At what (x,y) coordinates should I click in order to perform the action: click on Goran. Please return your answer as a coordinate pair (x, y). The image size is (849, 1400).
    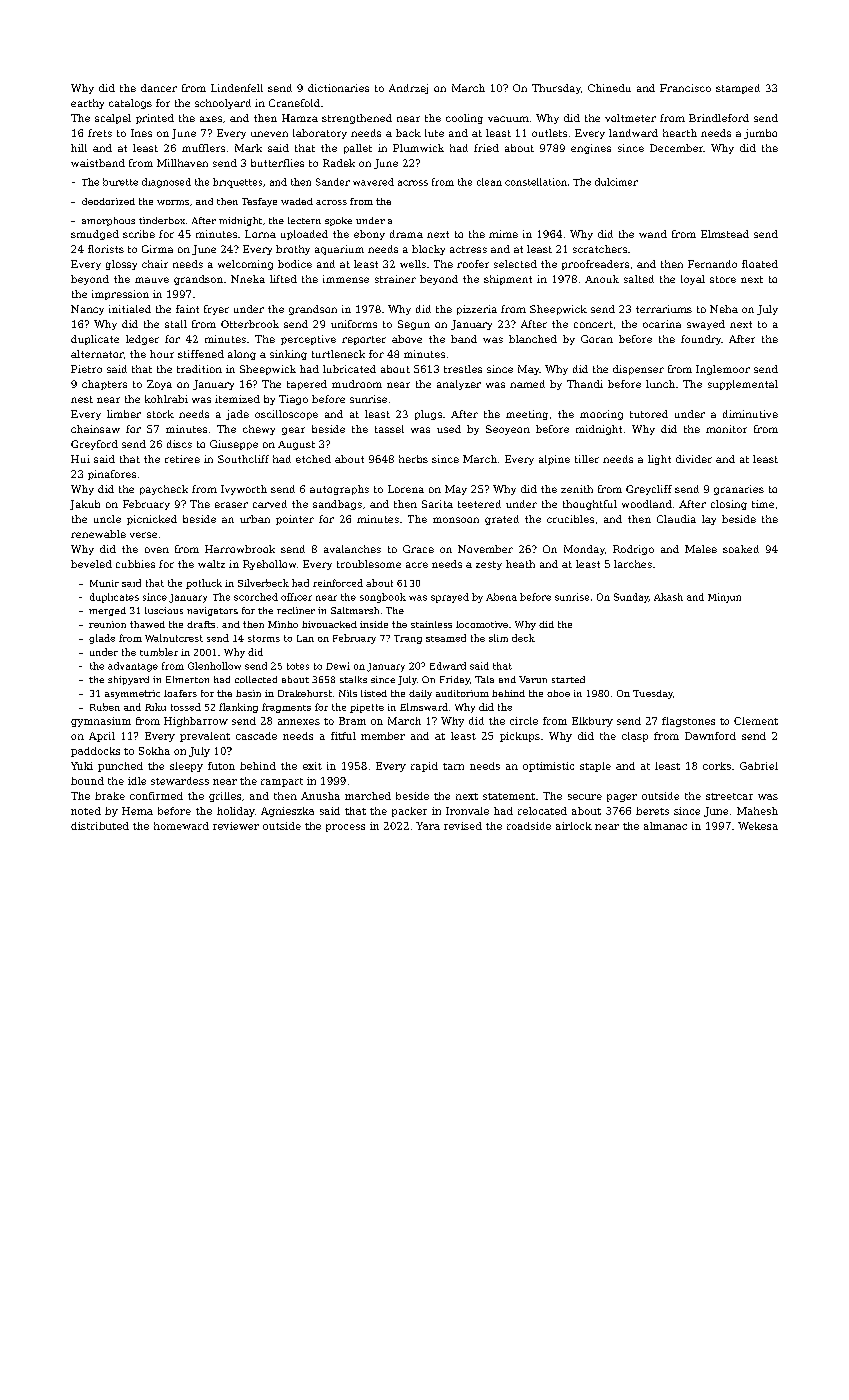
    Looking at the image, I should click on (597, 339).
